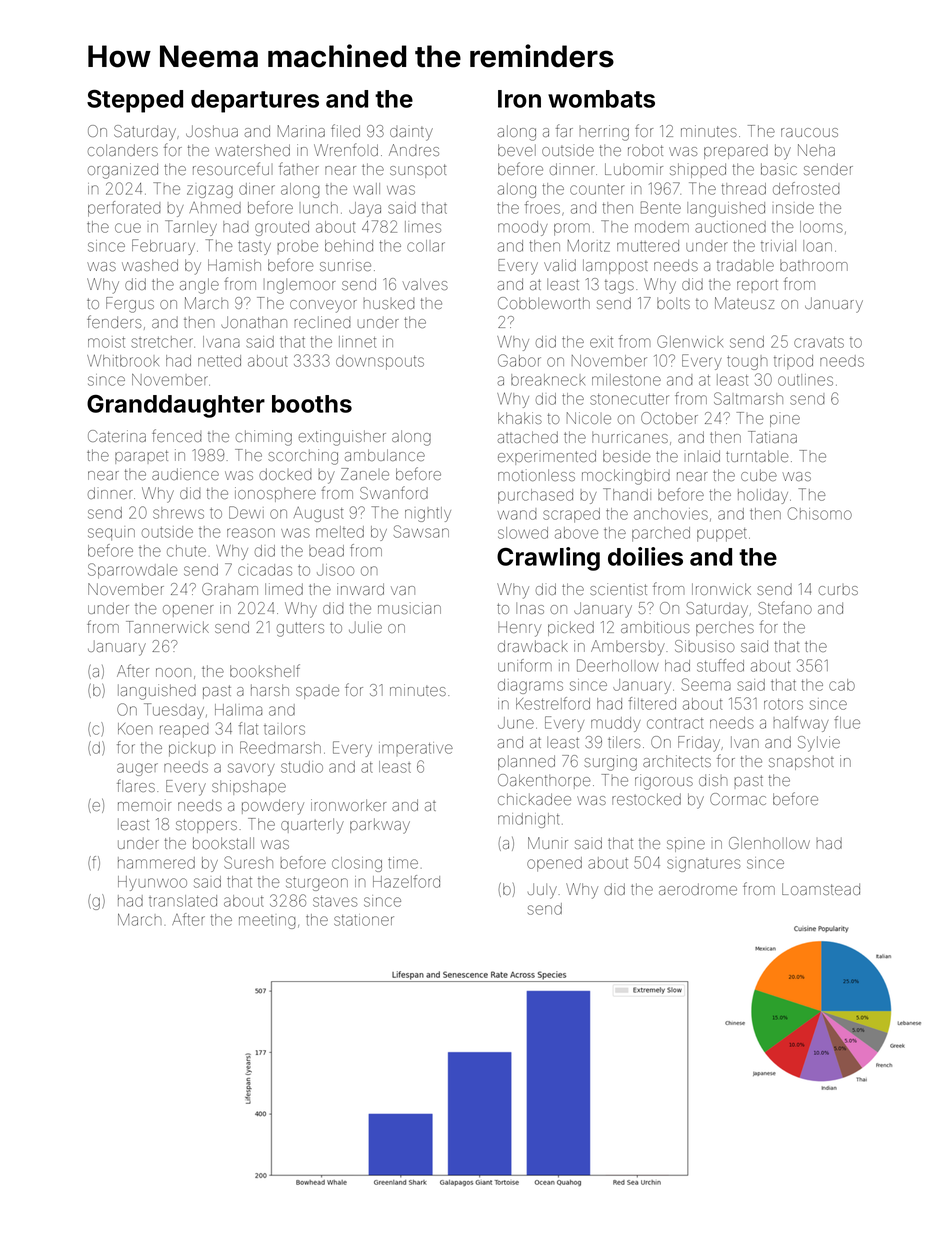 The image size is (952, 1233). I want to click on raucous, so click(809, 132).
